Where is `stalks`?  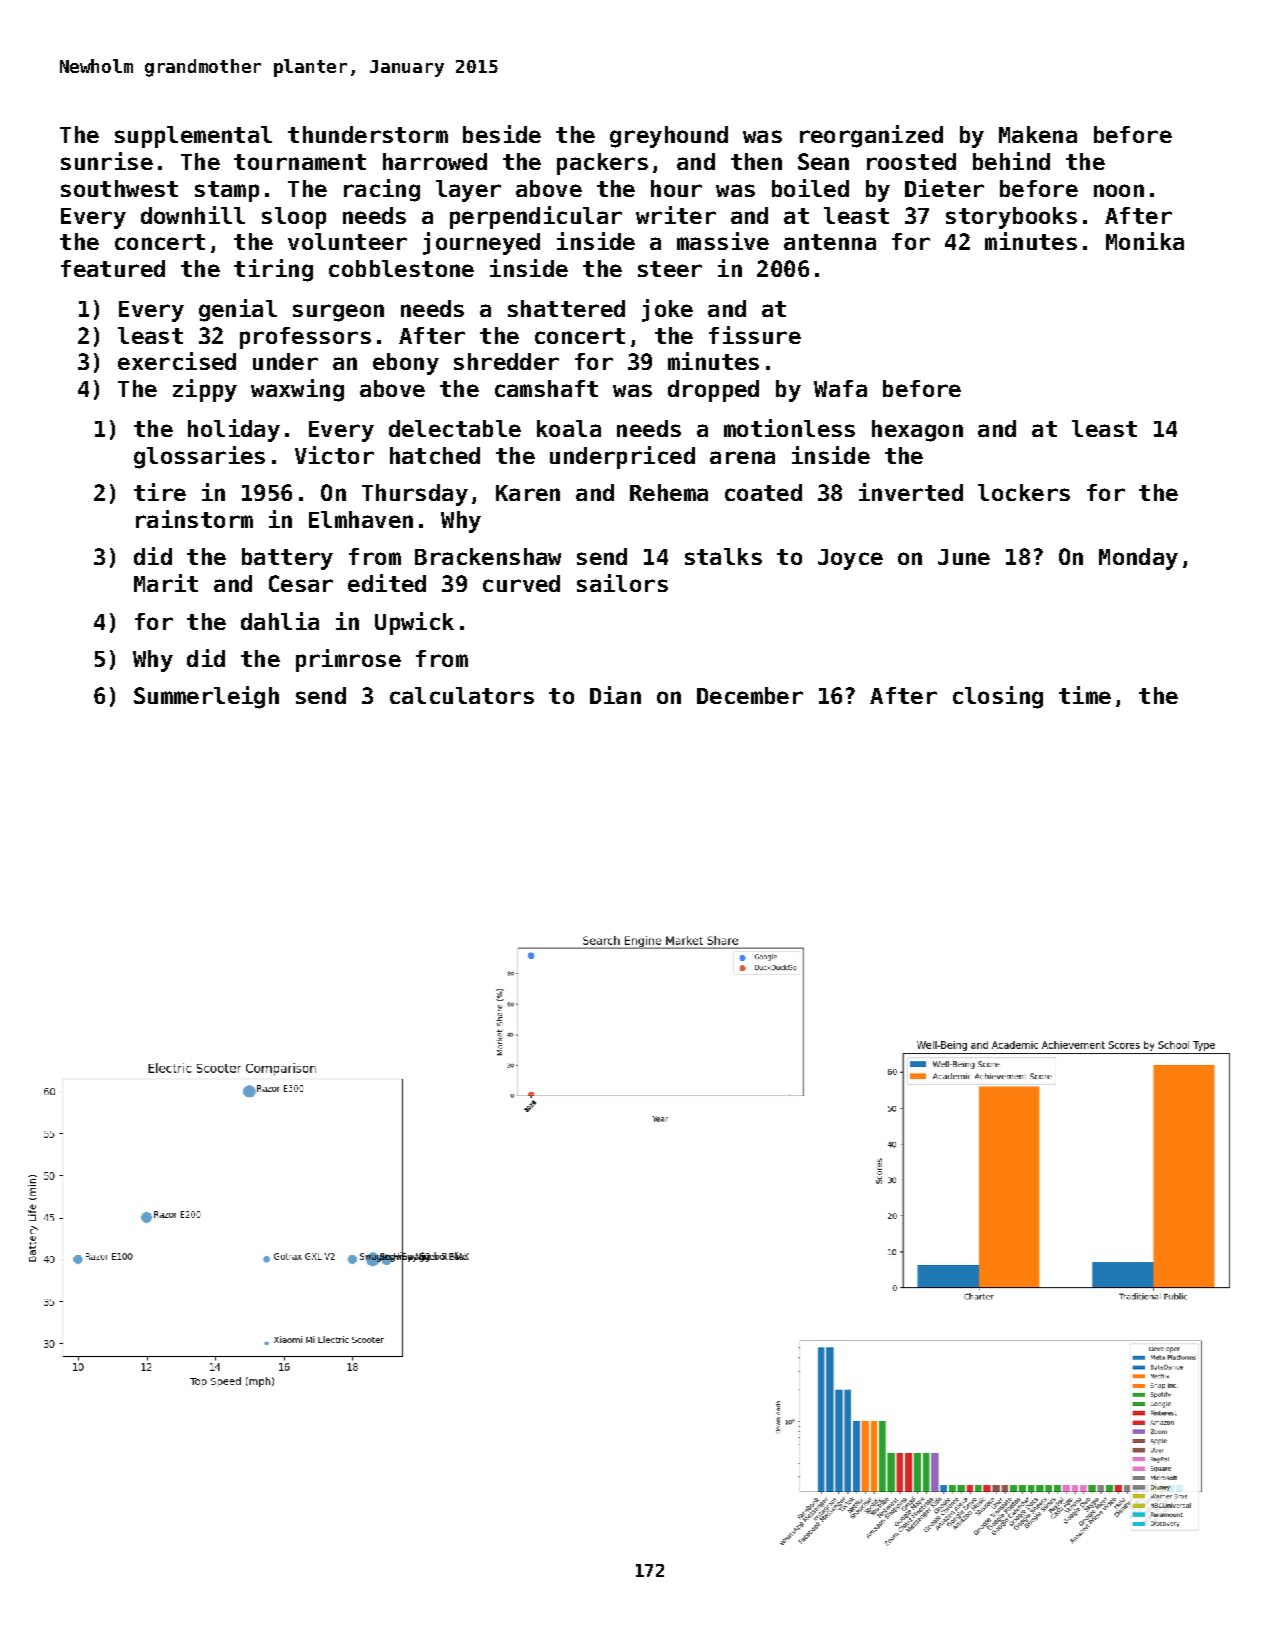 stalks is located at coordinates (723, 556).
